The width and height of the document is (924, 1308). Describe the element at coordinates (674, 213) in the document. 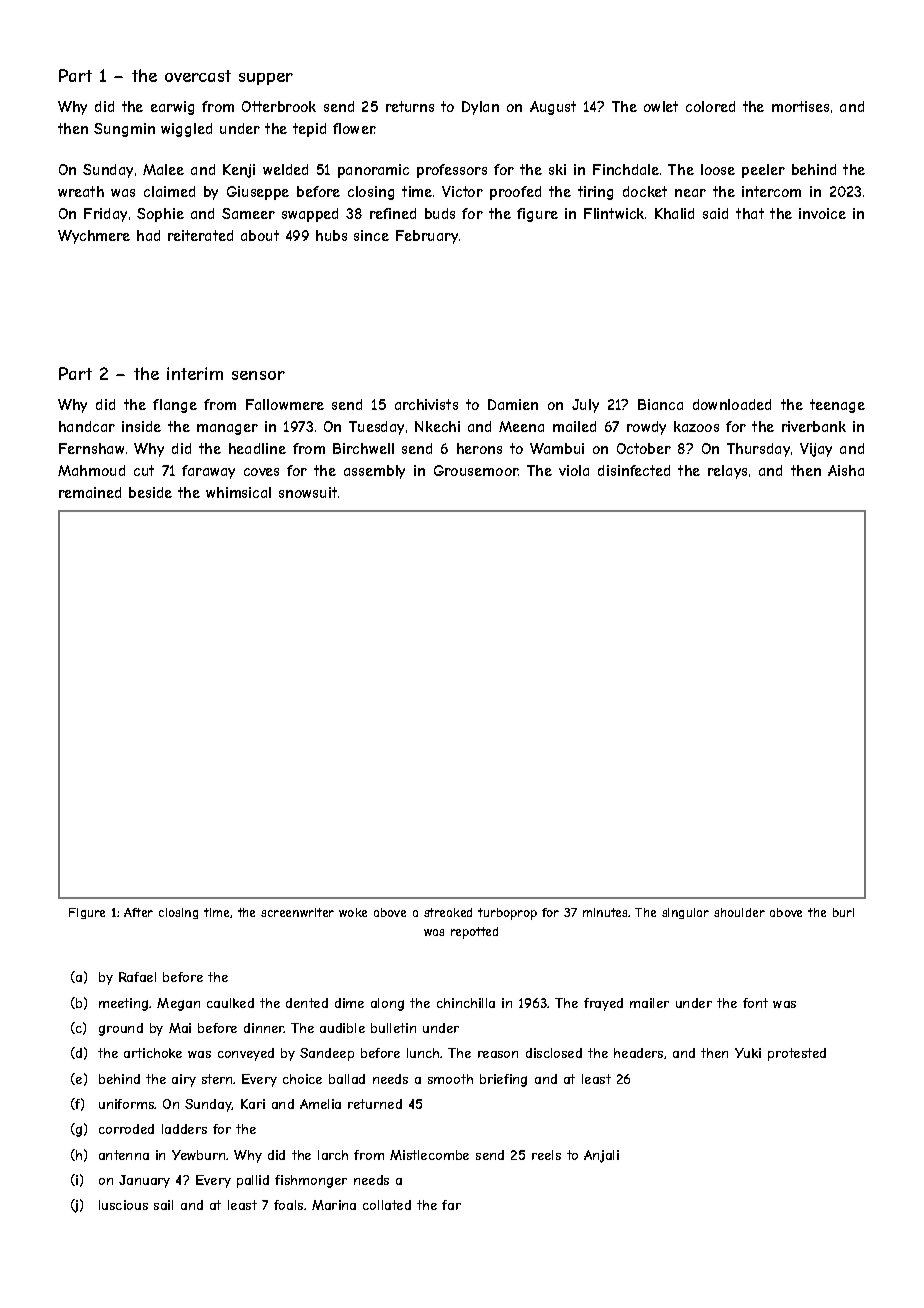

I see `Khalid` at that location.
